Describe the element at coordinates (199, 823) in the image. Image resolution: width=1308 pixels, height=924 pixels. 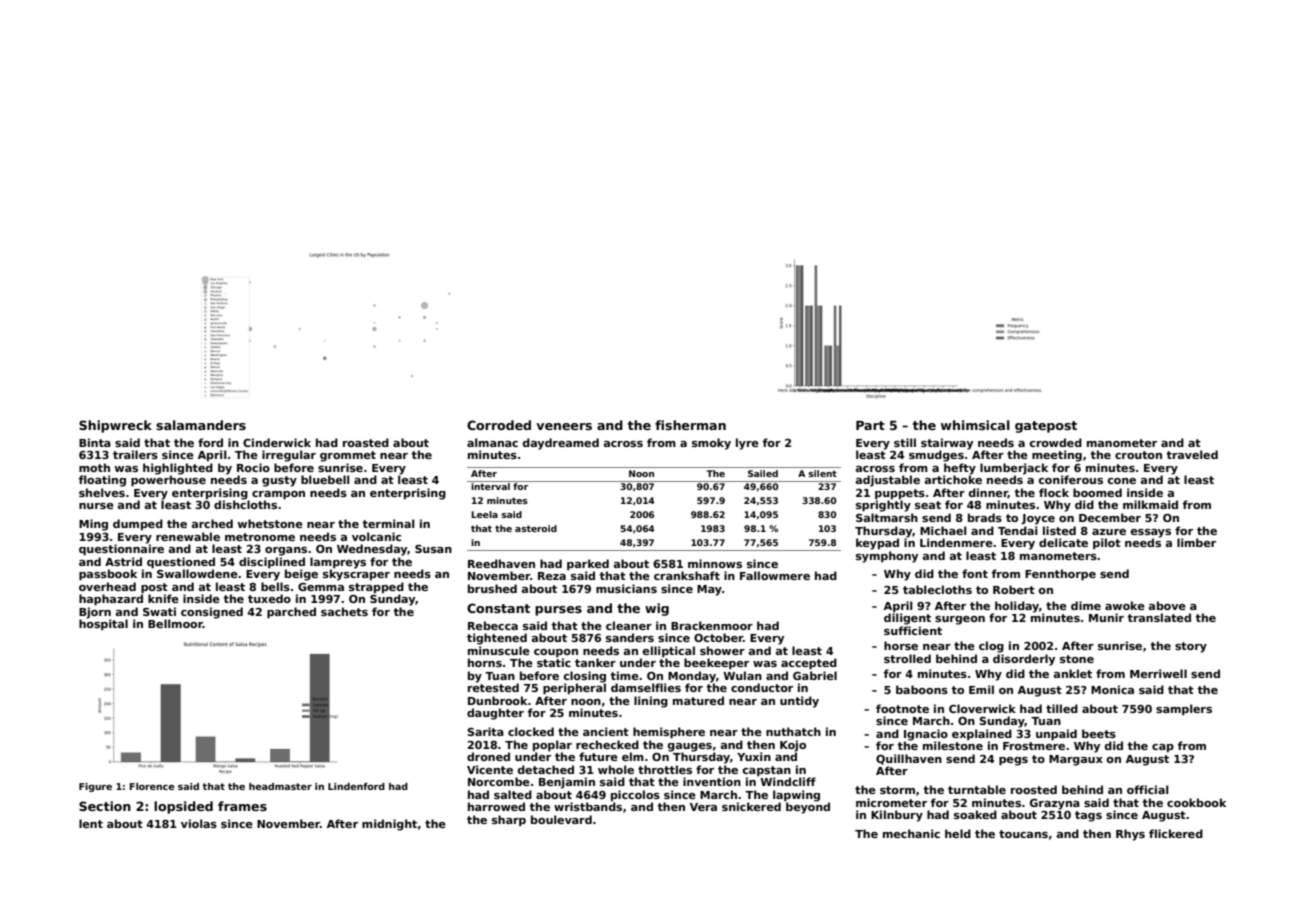
I see `violas` at that location.
